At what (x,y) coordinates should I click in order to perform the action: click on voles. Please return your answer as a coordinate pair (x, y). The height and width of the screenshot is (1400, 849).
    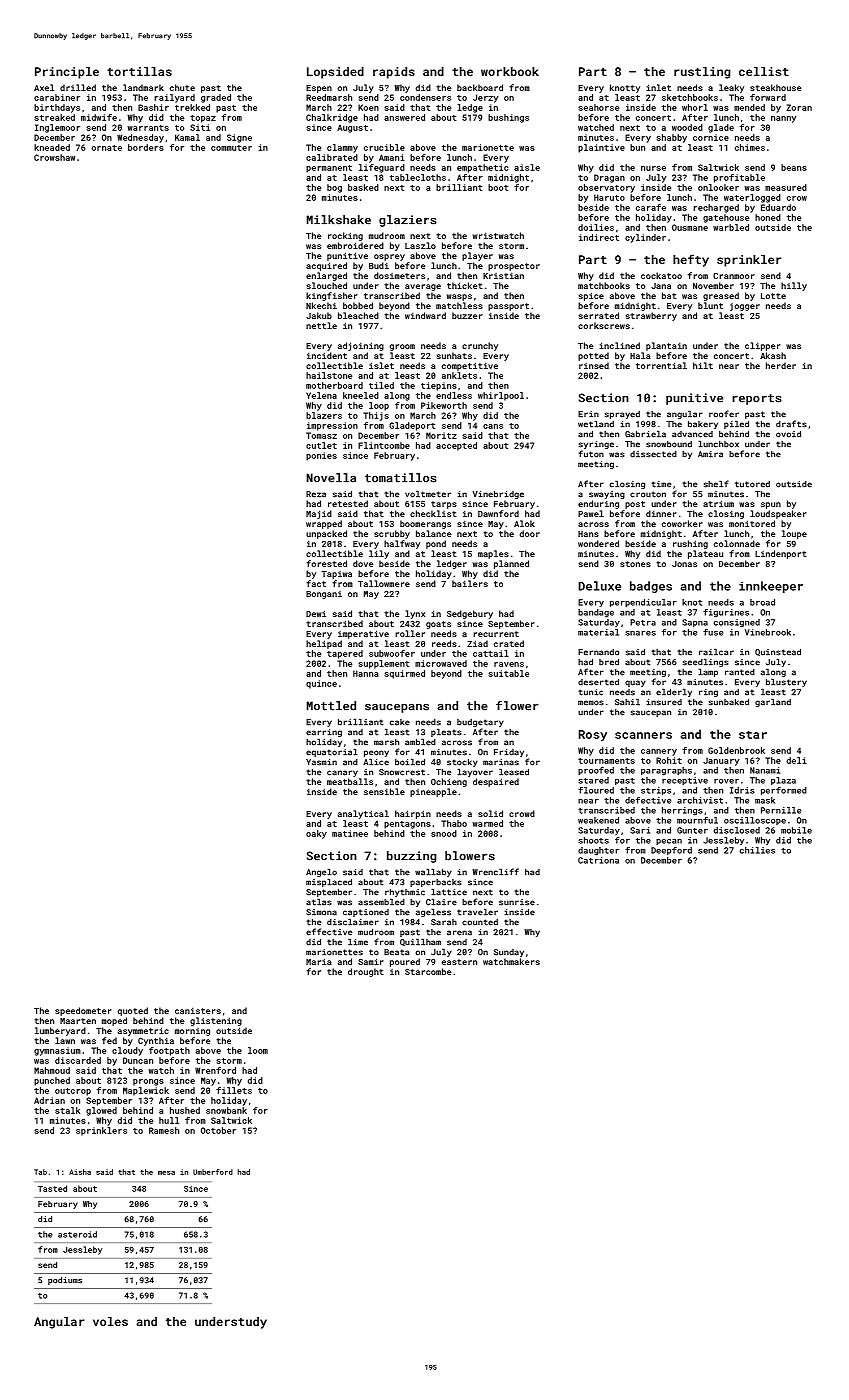
    Looking at the image, I should click on (110, 1321).
